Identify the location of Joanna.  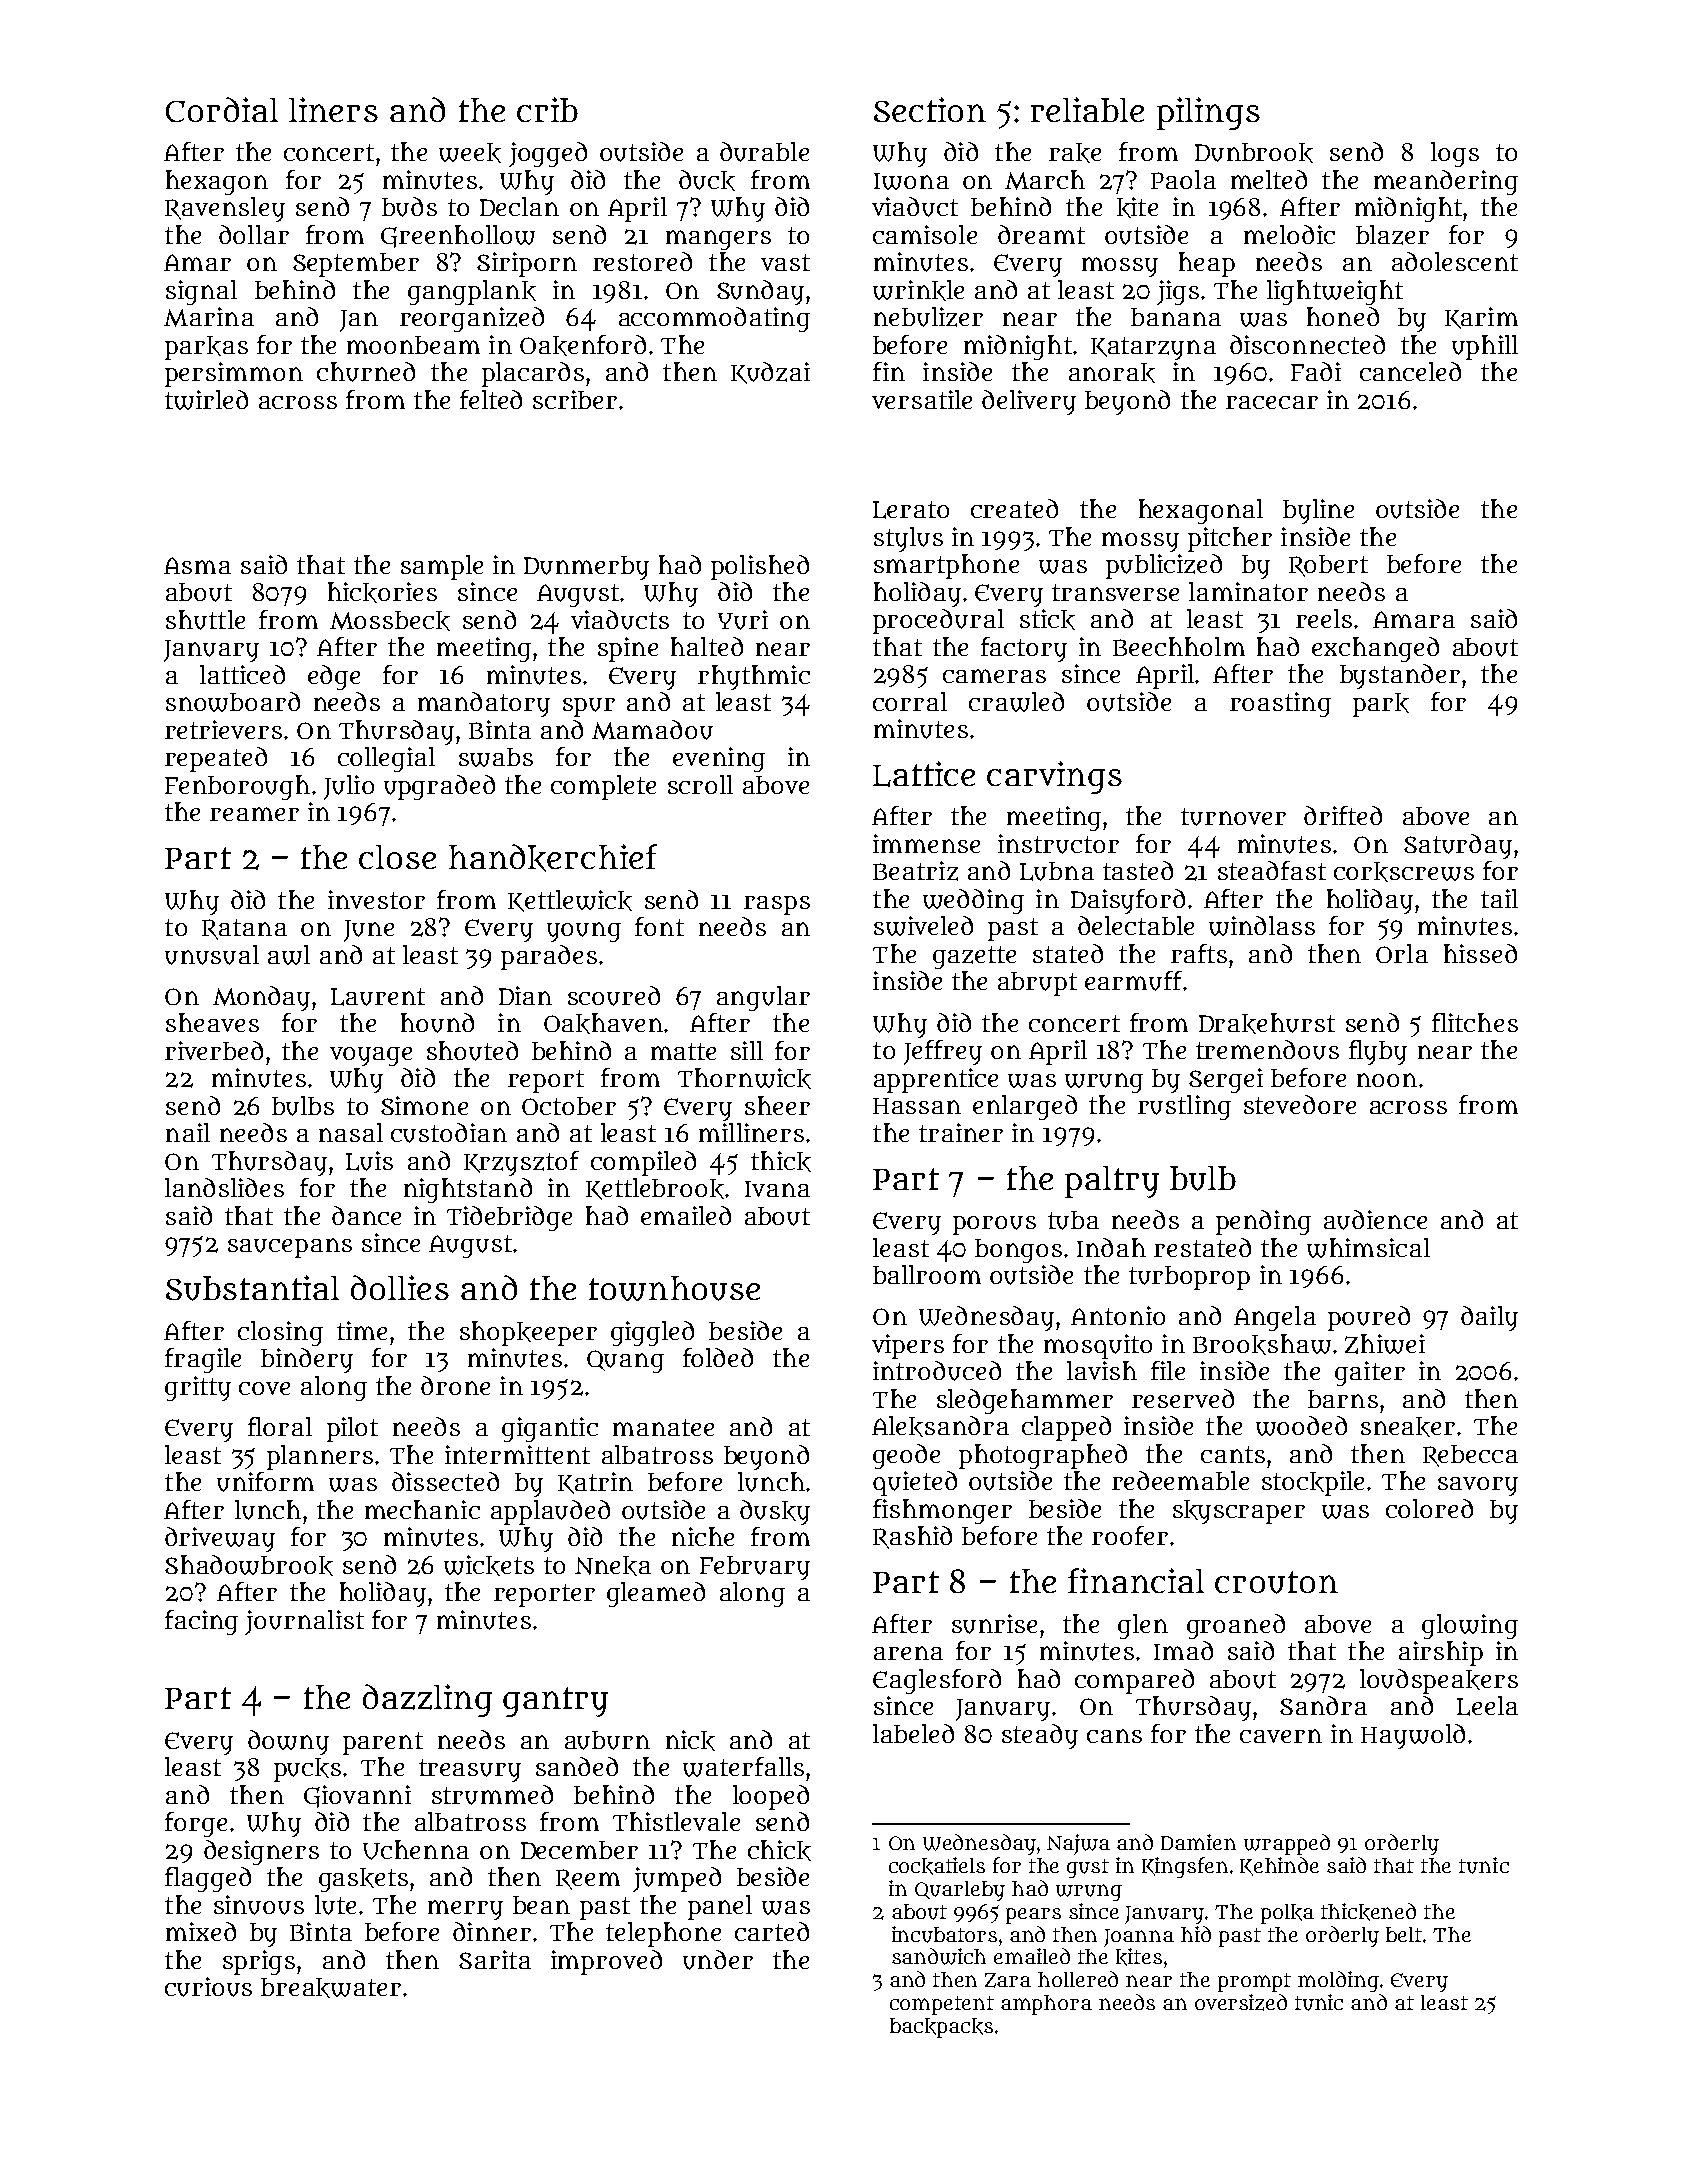
(1139, 1938).
